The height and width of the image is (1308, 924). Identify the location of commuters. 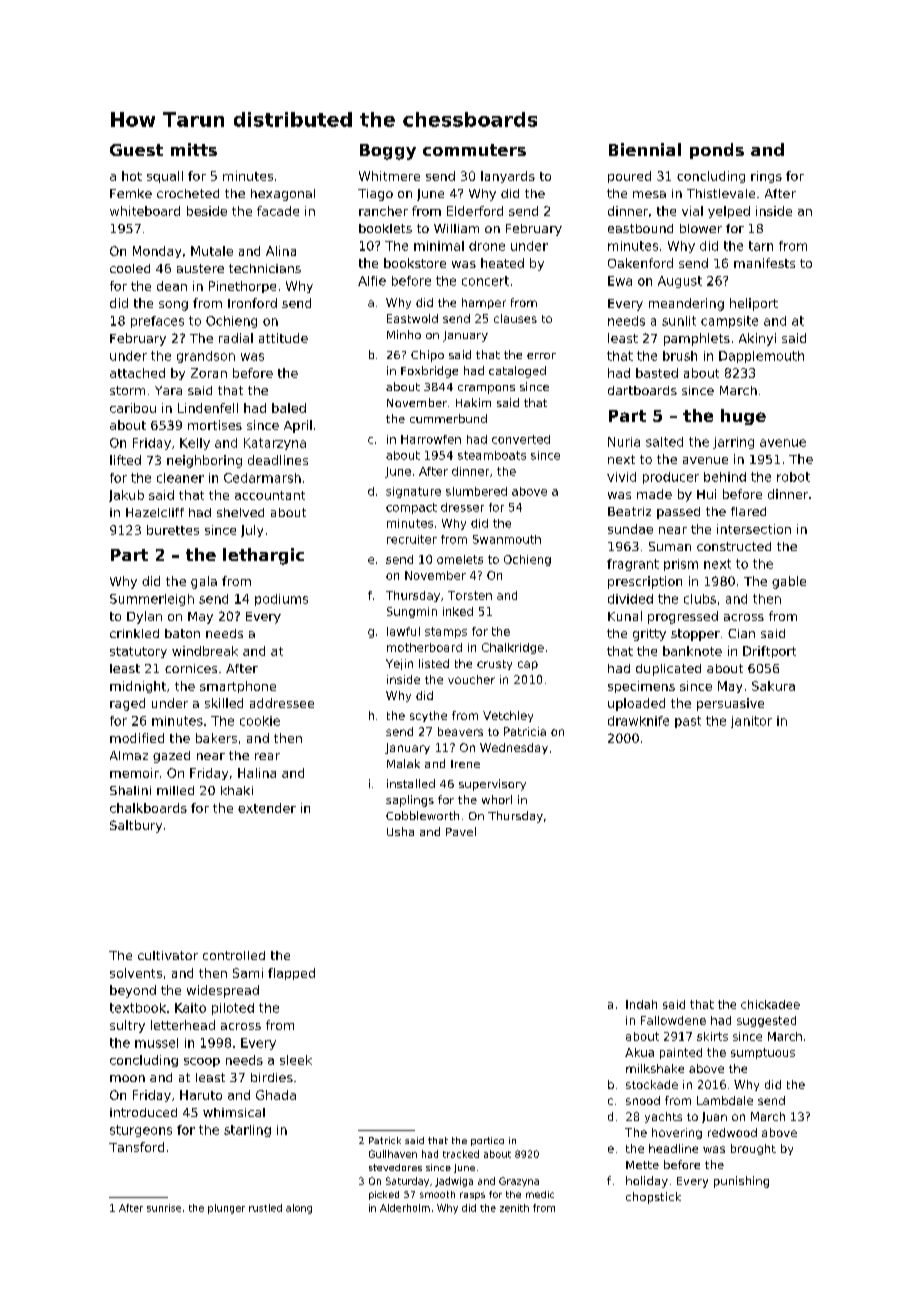
(474, 150).
